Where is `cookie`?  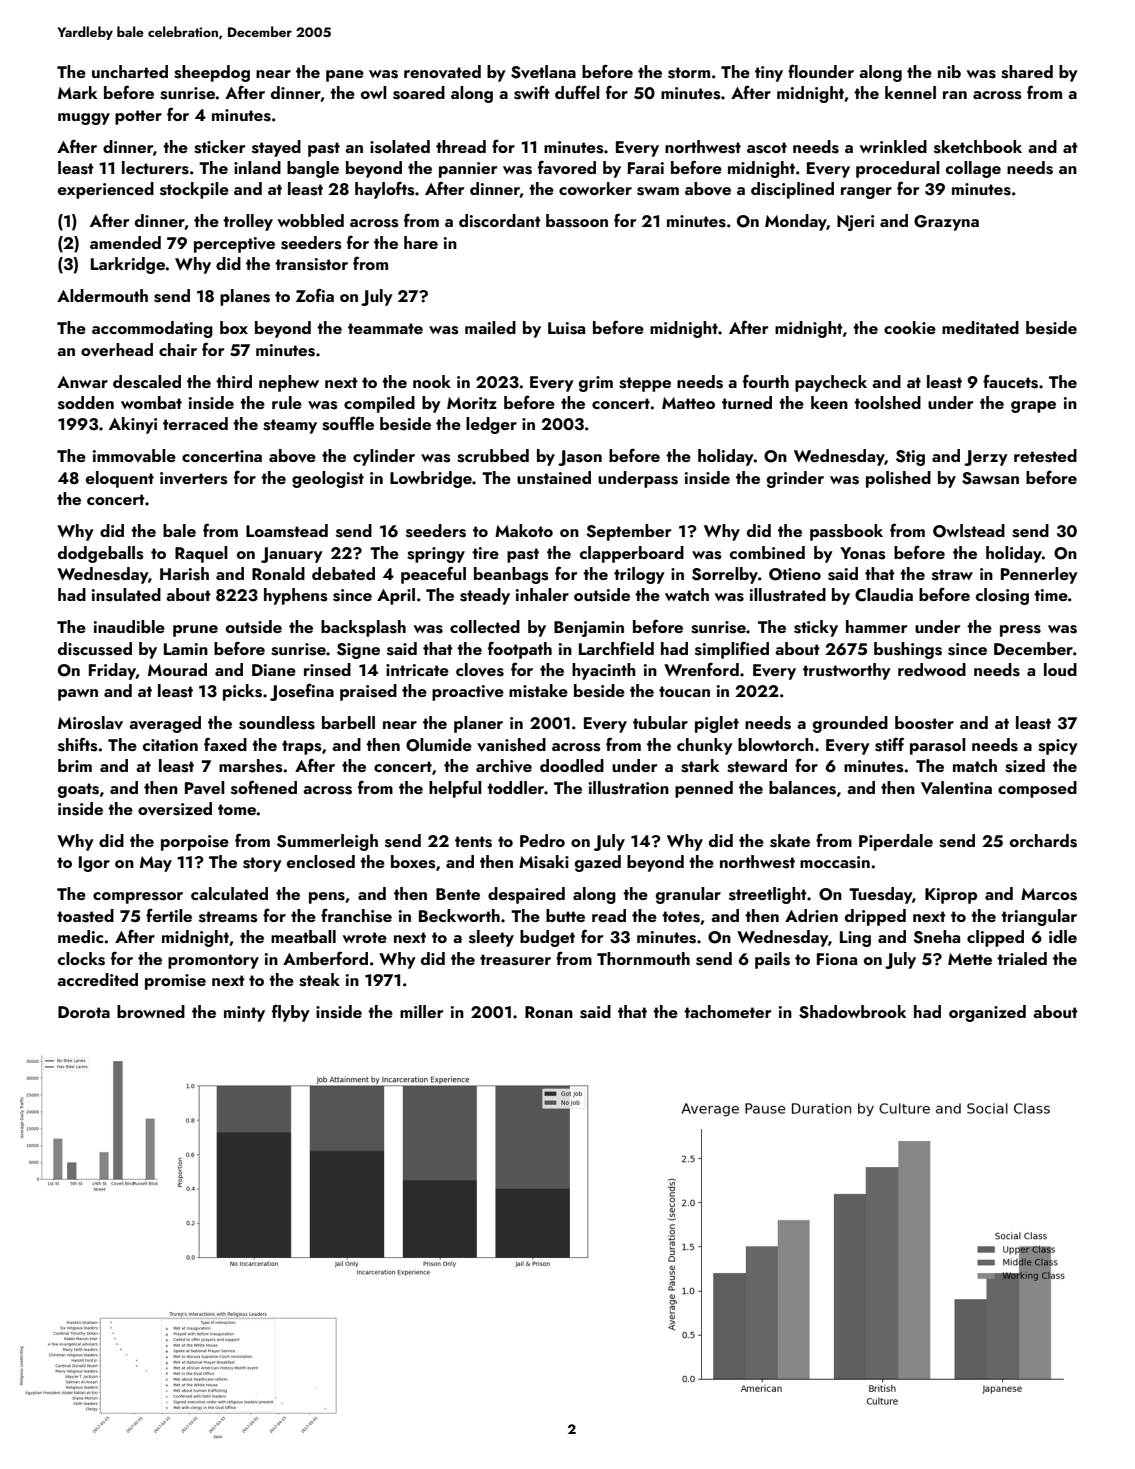 cookie is located at coordinates (910, 327).
